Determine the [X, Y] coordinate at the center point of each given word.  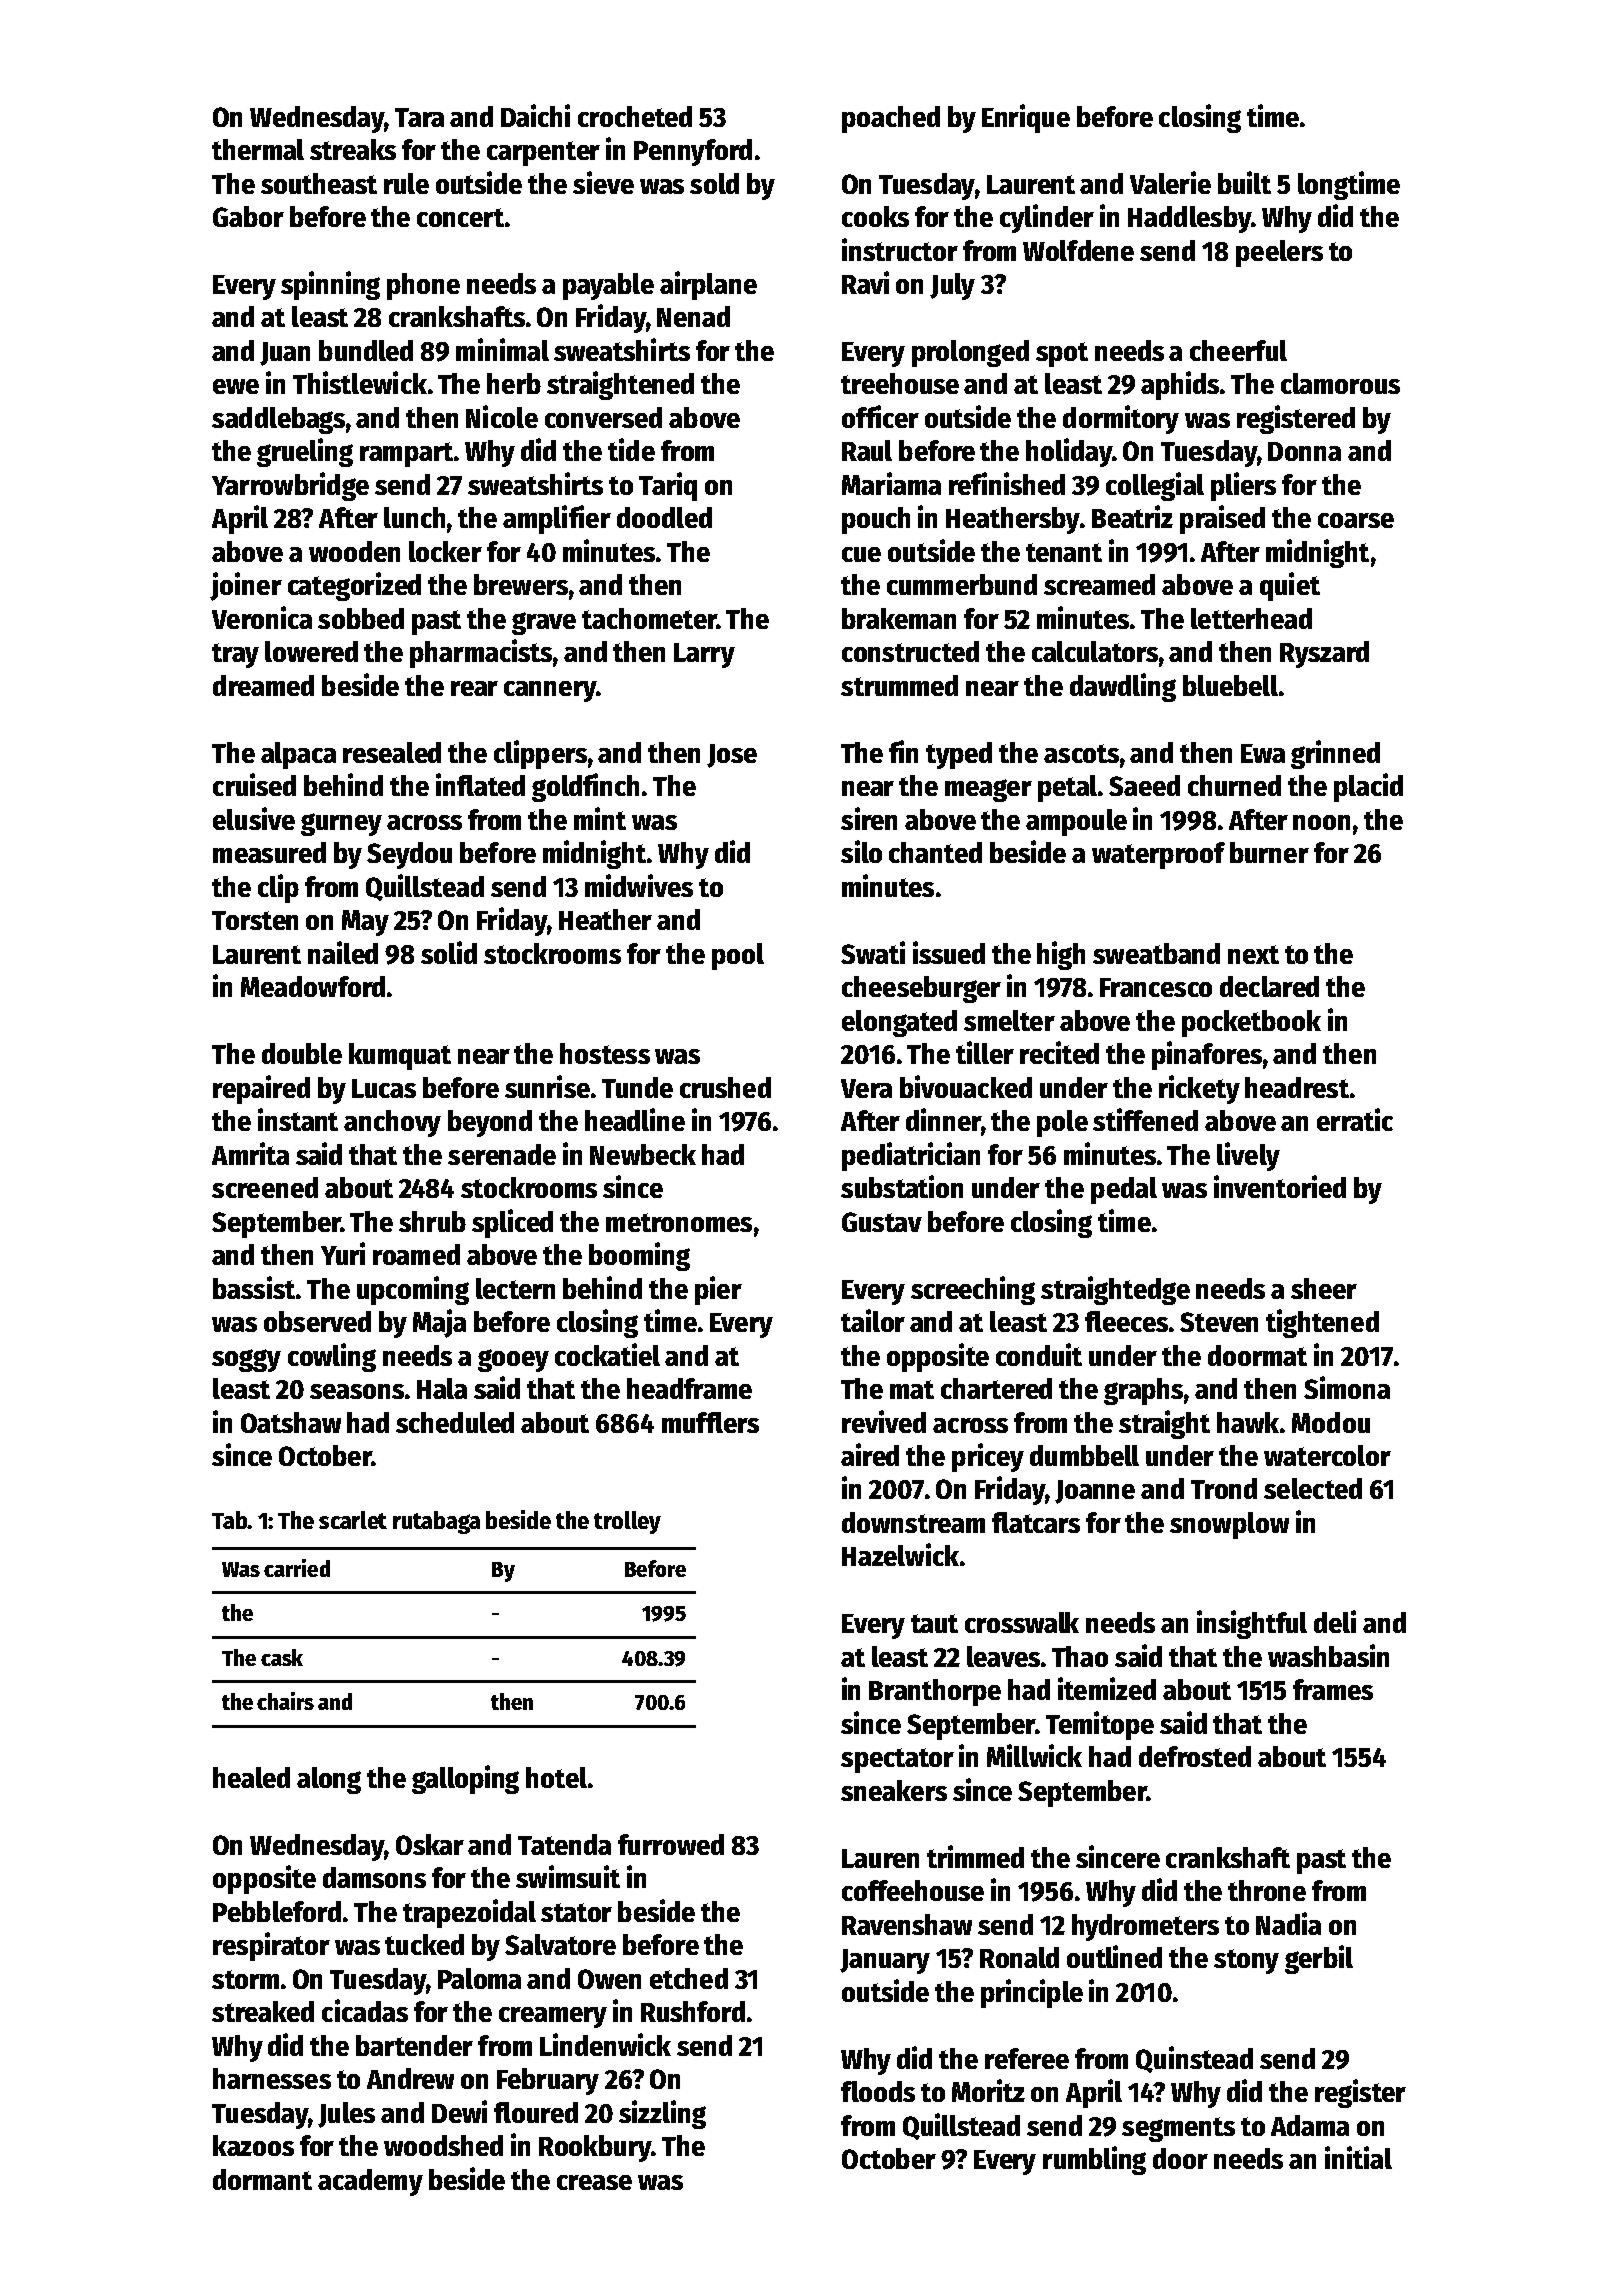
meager [988, 790]
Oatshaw [291, 1422]
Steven [1219, 1322]
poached [891, 119]
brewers [521, 584]
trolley [627, 1522]
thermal [258, 149]
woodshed [443, 2145]
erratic [1355, 1119]
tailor [873, 1320]
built [1244, 182]
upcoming [413, 1290]
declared [1269, 986]
